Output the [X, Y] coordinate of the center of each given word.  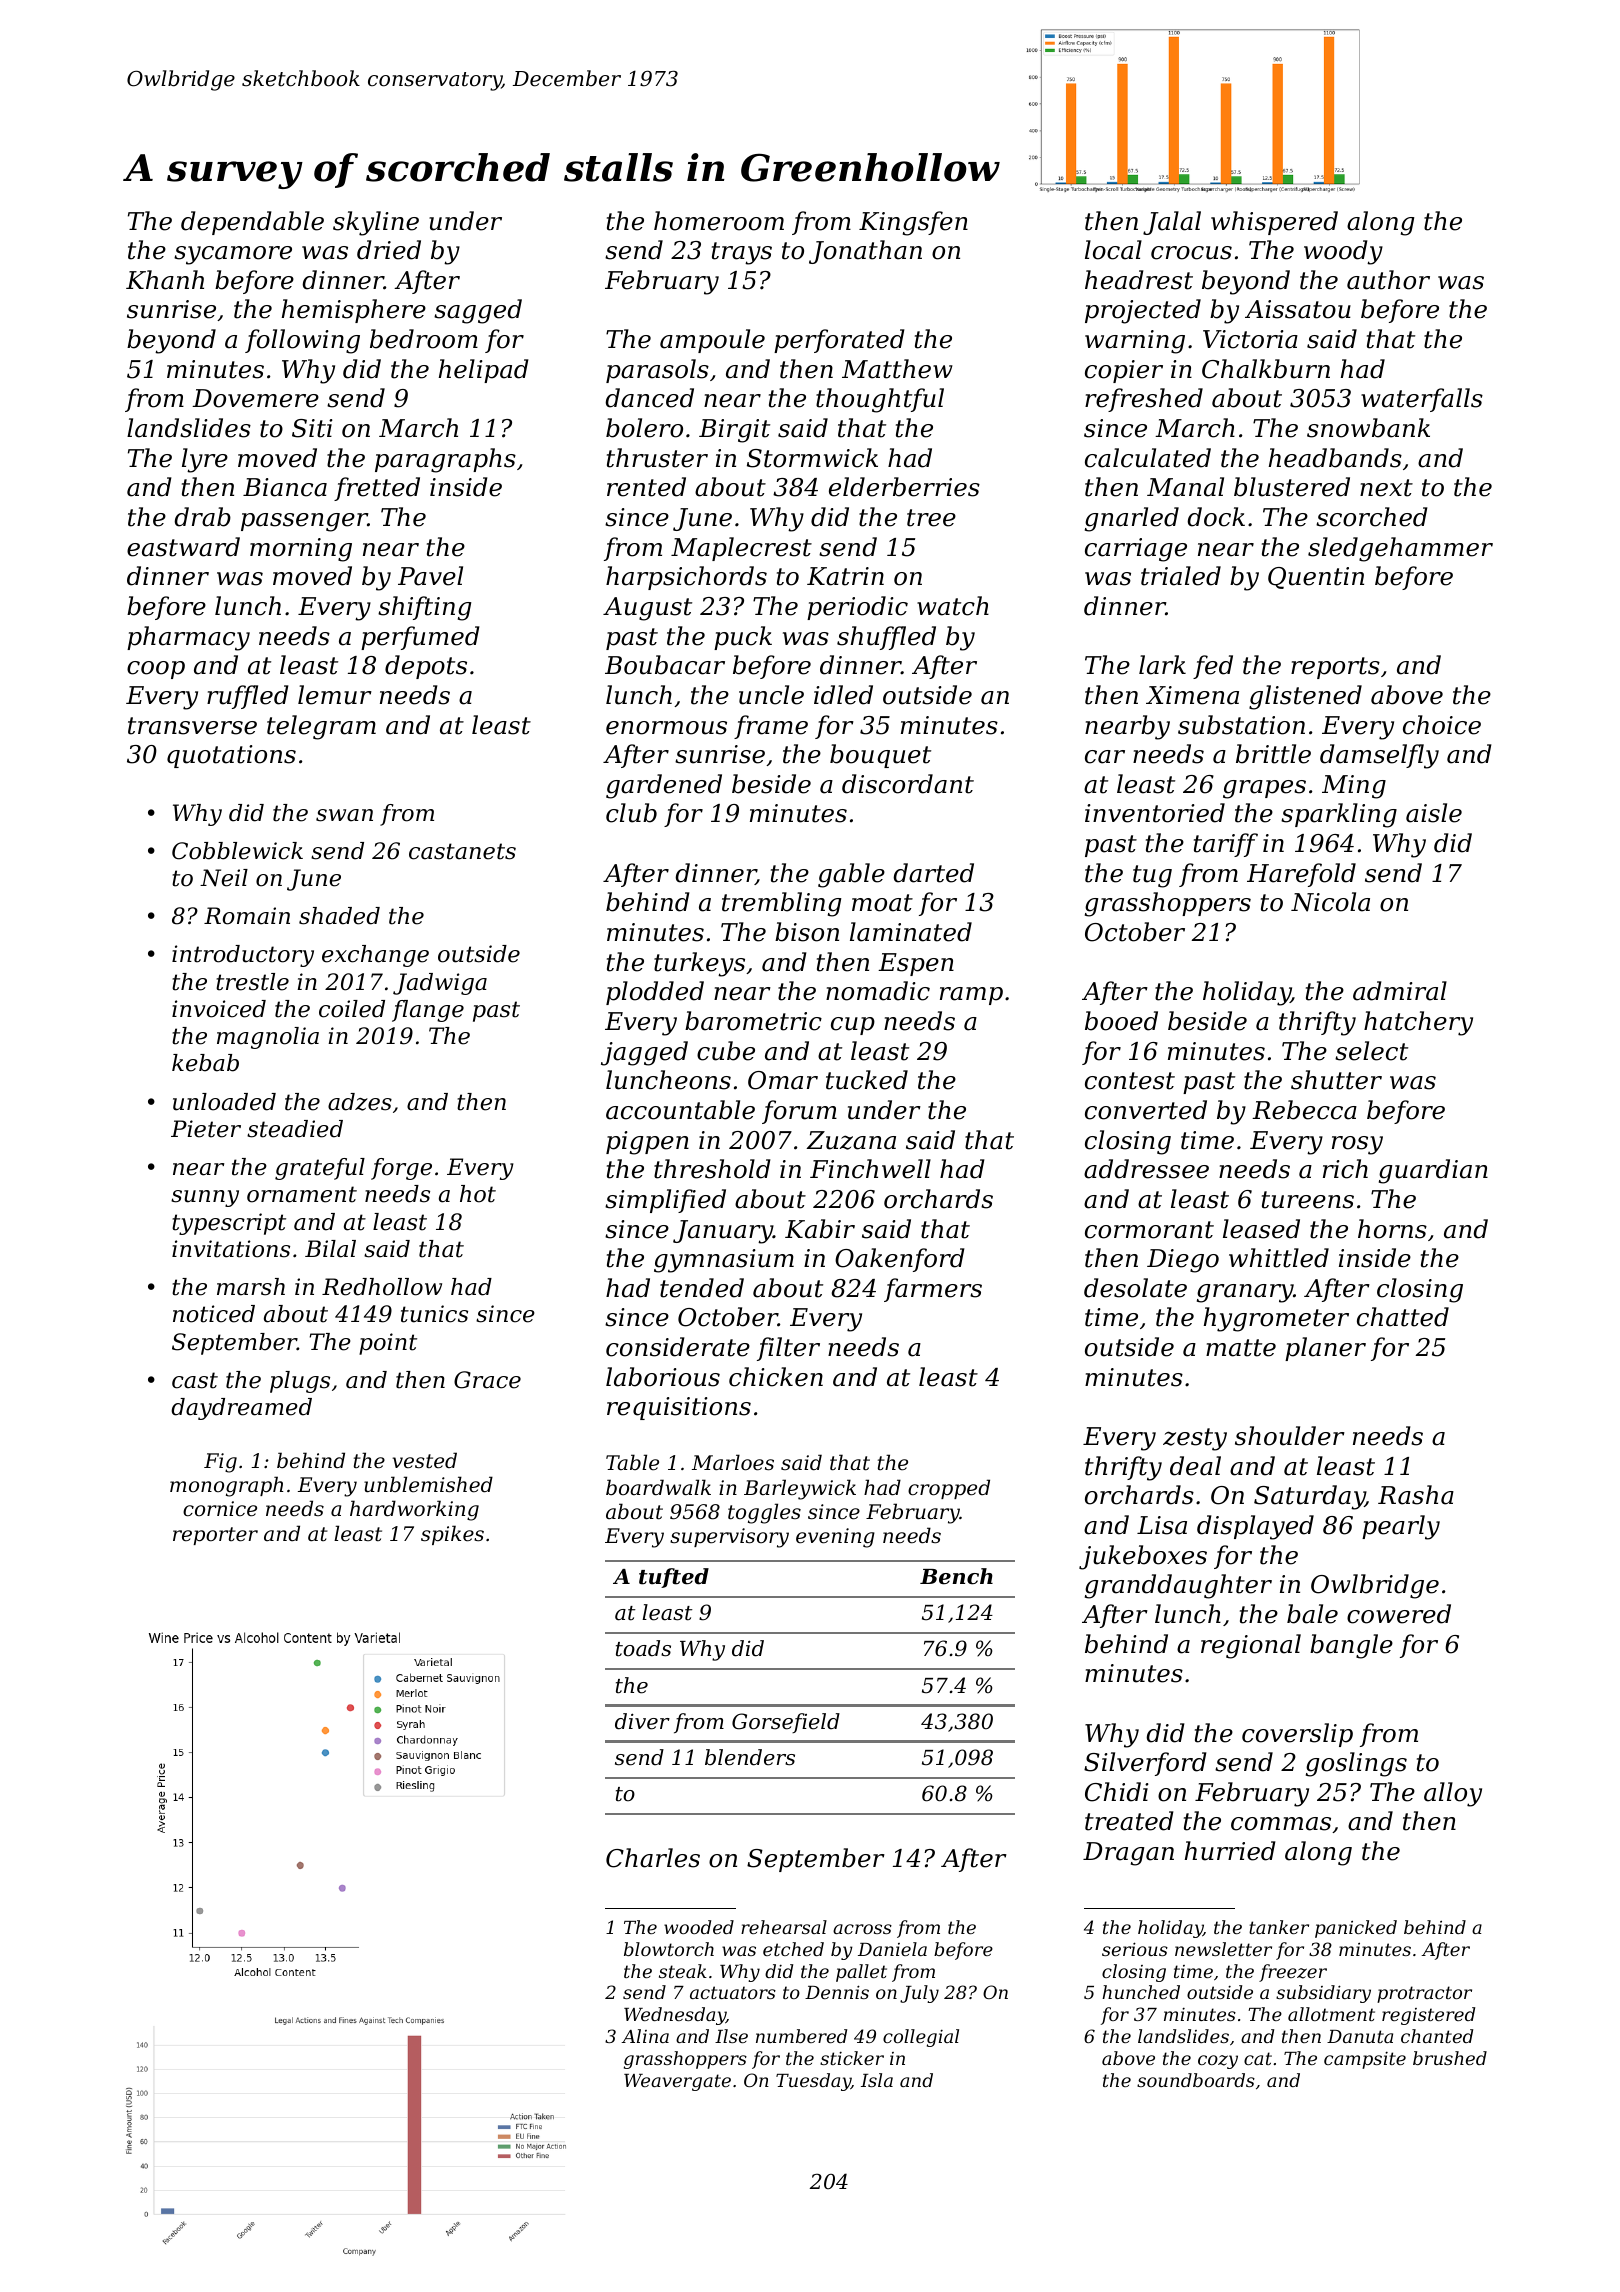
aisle [1434, 813]
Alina [645, 2036]
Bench [956, 1576]
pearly [1401, 1527]
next [1386, 488]
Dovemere [255, 398]
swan [344, 815]
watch [953, 606]
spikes [452, 1535]
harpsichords [686, 578]
